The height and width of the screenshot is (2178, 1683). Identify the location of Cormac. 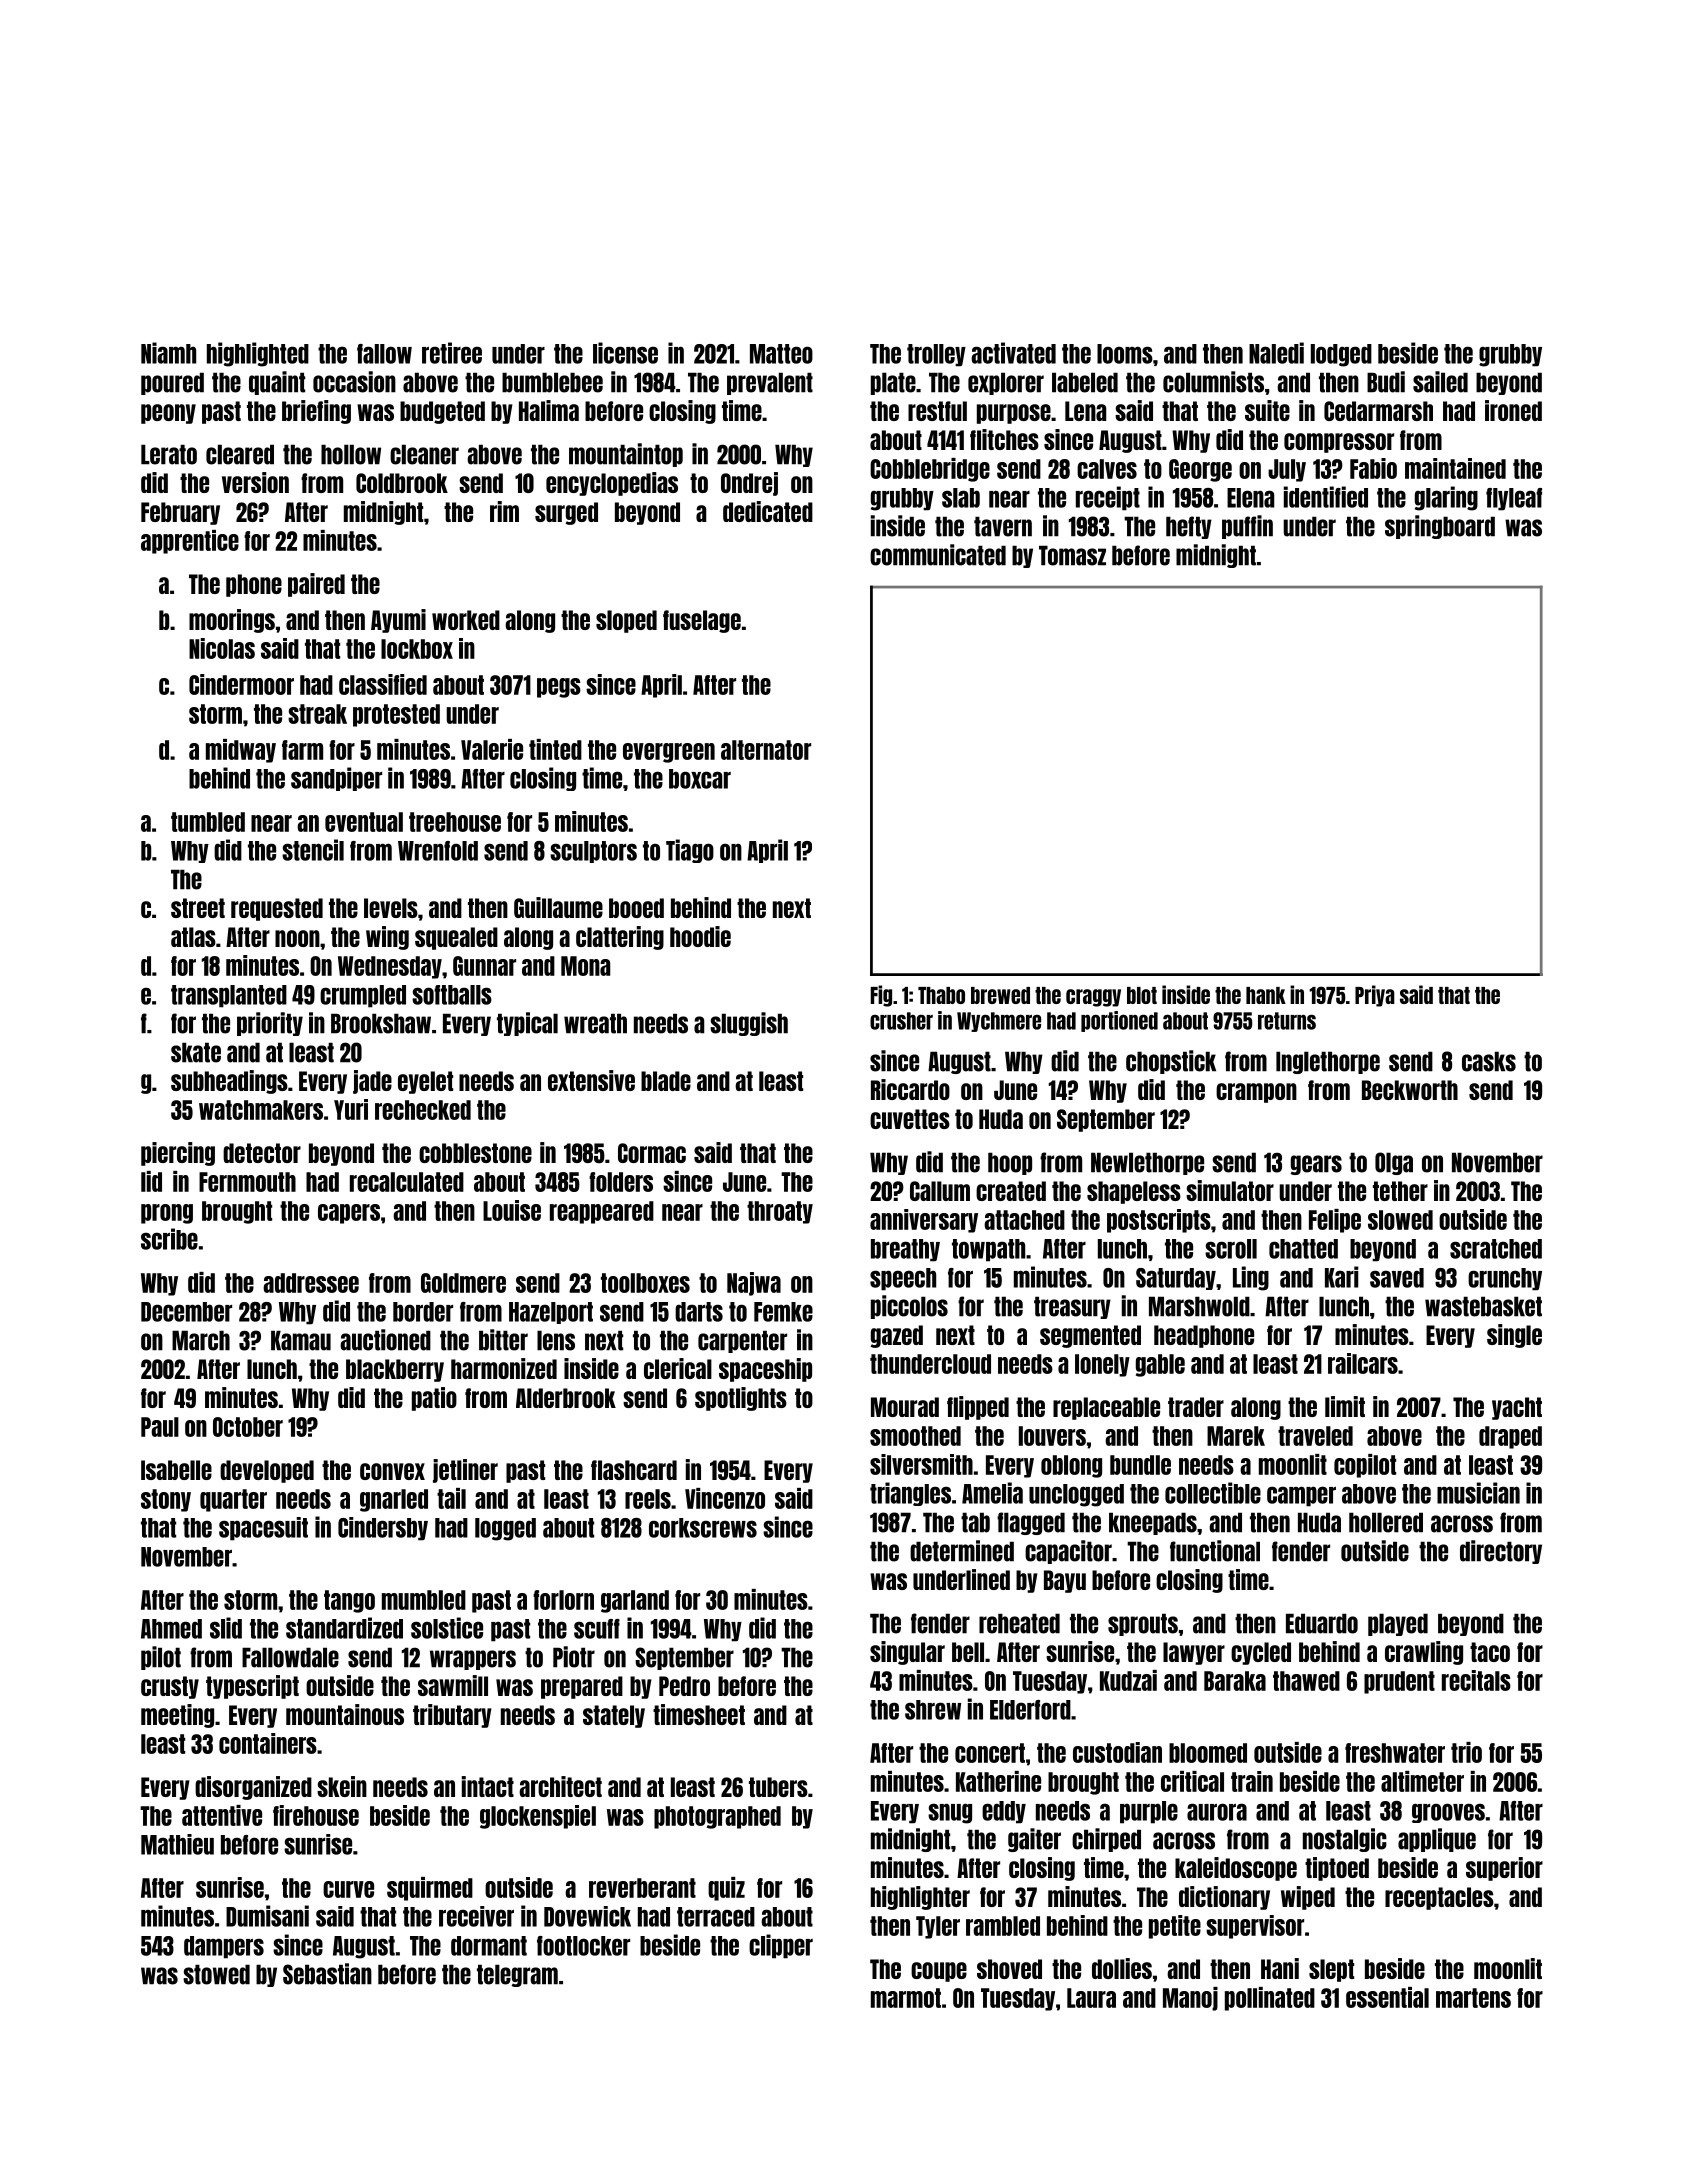
(652, 1153).
